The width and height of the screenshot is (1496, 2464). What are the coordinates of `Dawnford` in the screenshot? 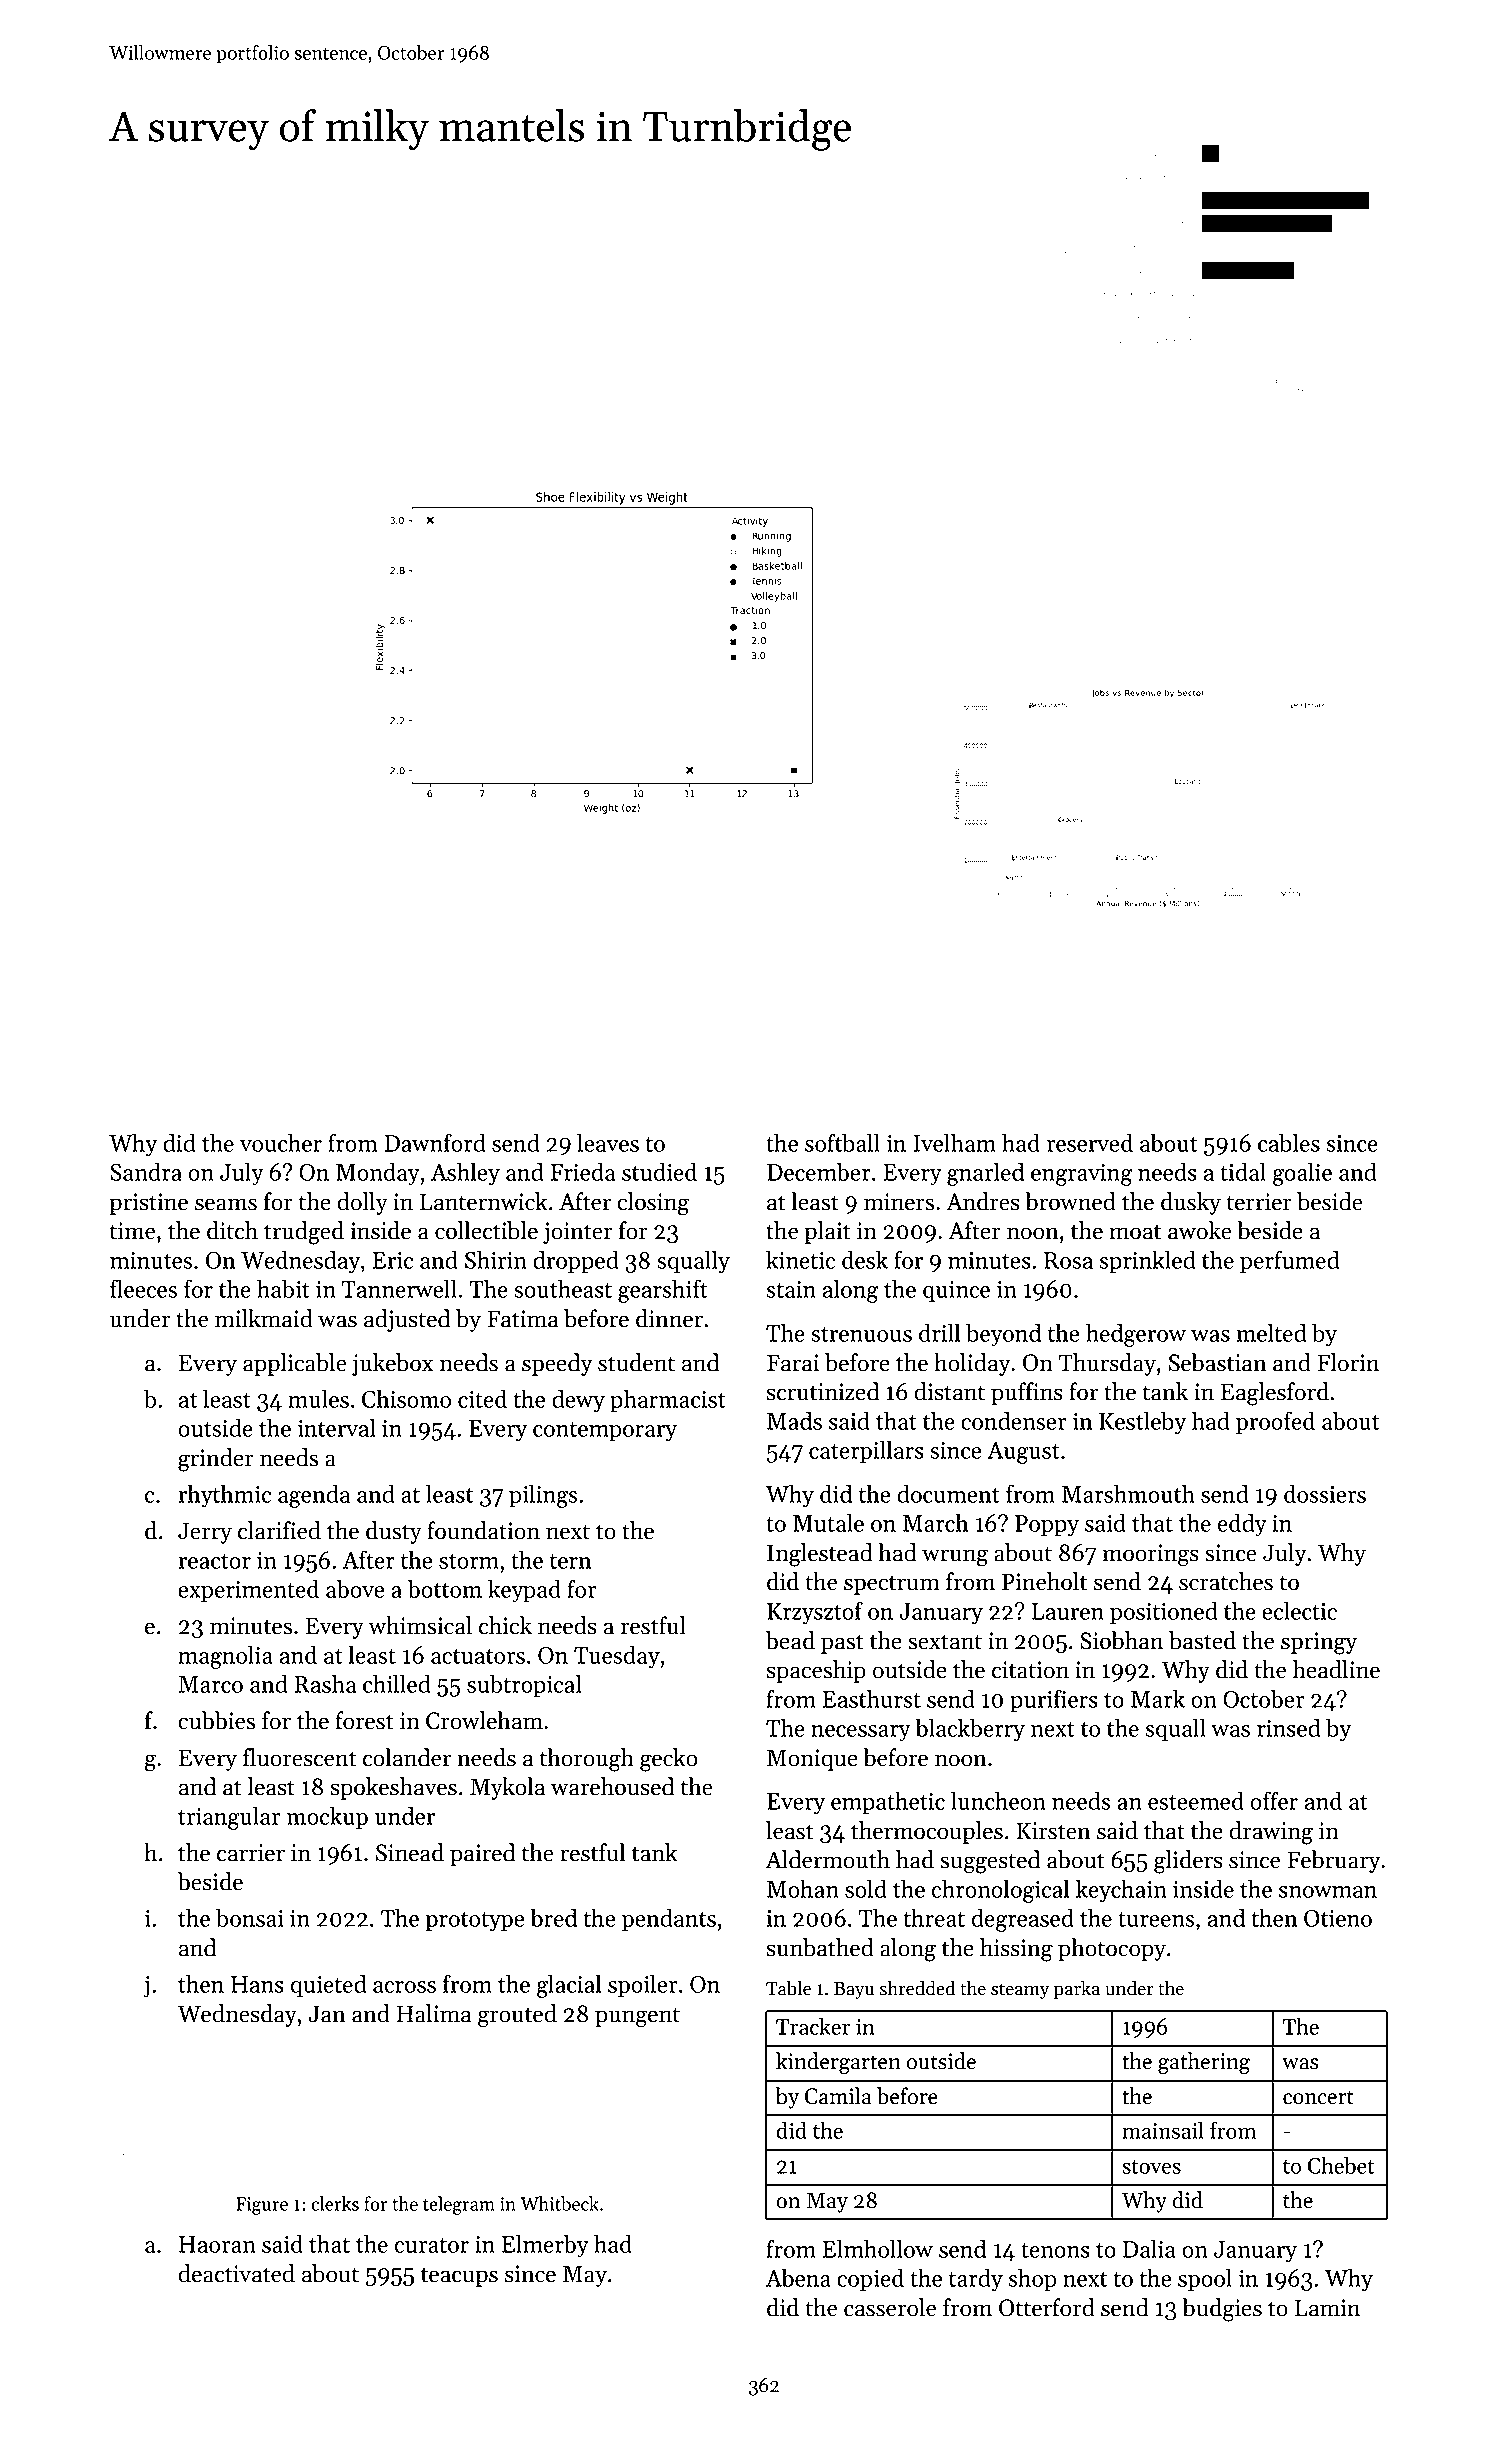 It's located at (435, 1142).
